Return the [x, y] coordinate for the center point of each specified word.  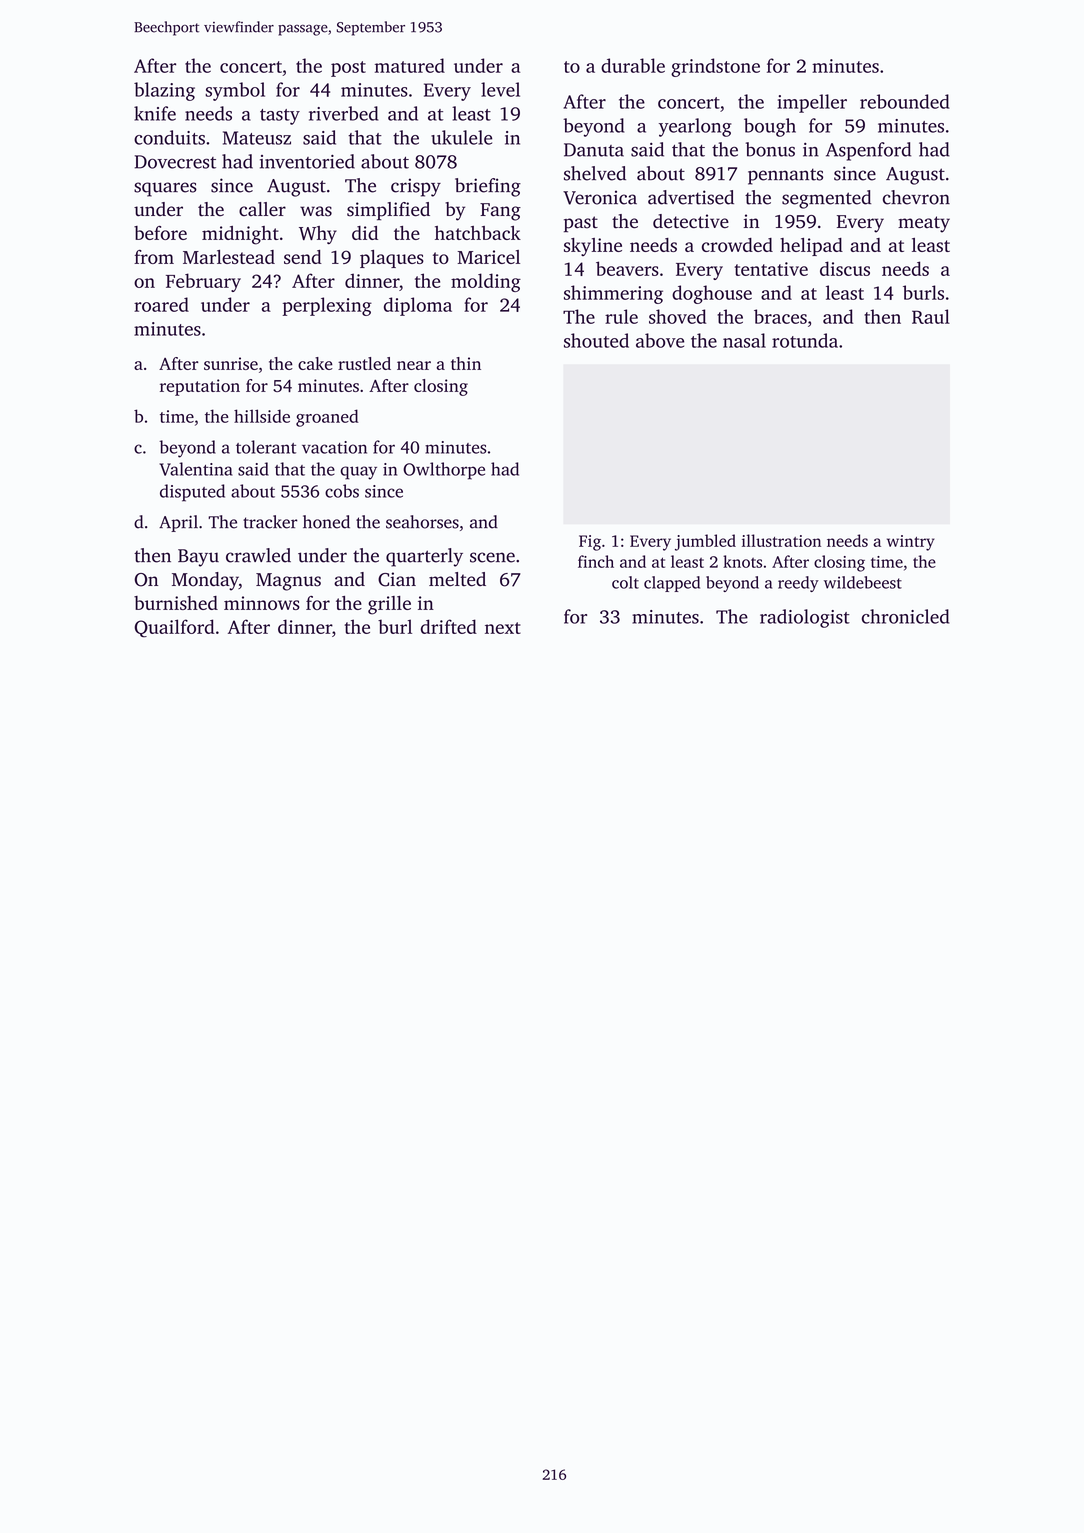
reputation [200, 387]
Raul [931, 316]
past [581, 224]
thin [466, 363]
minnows [262, 603]
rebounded [905, 101]
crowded [737, 245]
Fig [590, 543]
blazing [164, 91]
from [154, 257]
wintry [911, 543]
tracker [270, 522]
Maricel [488, 257]
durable [633, 65]
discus [845, 268]
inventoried [307, 161]
